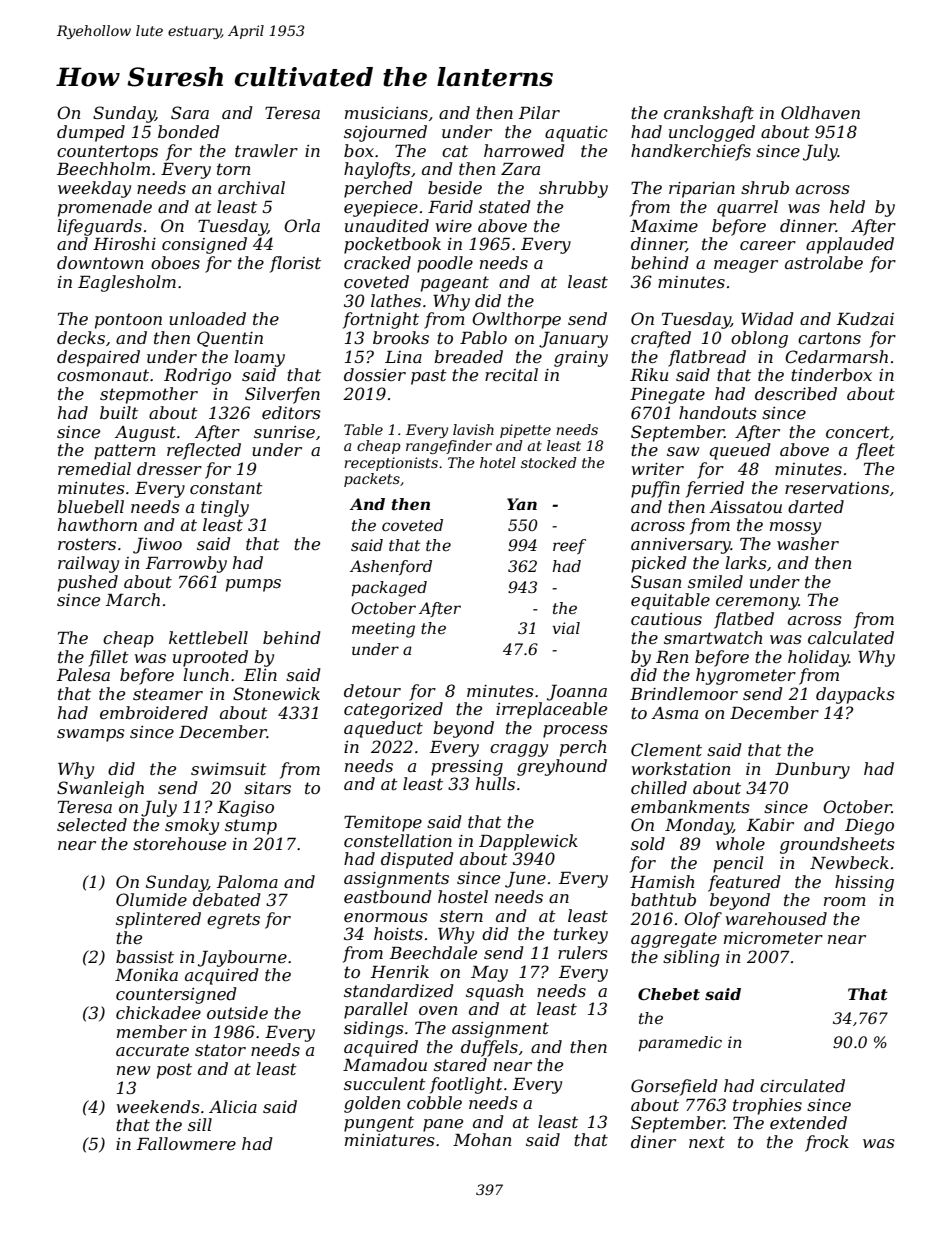 Image resolution: width=952 pixels, height=1233 pixels. What do you see at coordinates (99, 227) in the screenshot?
I see `lifeguards` at bounding box center [99, 227].
